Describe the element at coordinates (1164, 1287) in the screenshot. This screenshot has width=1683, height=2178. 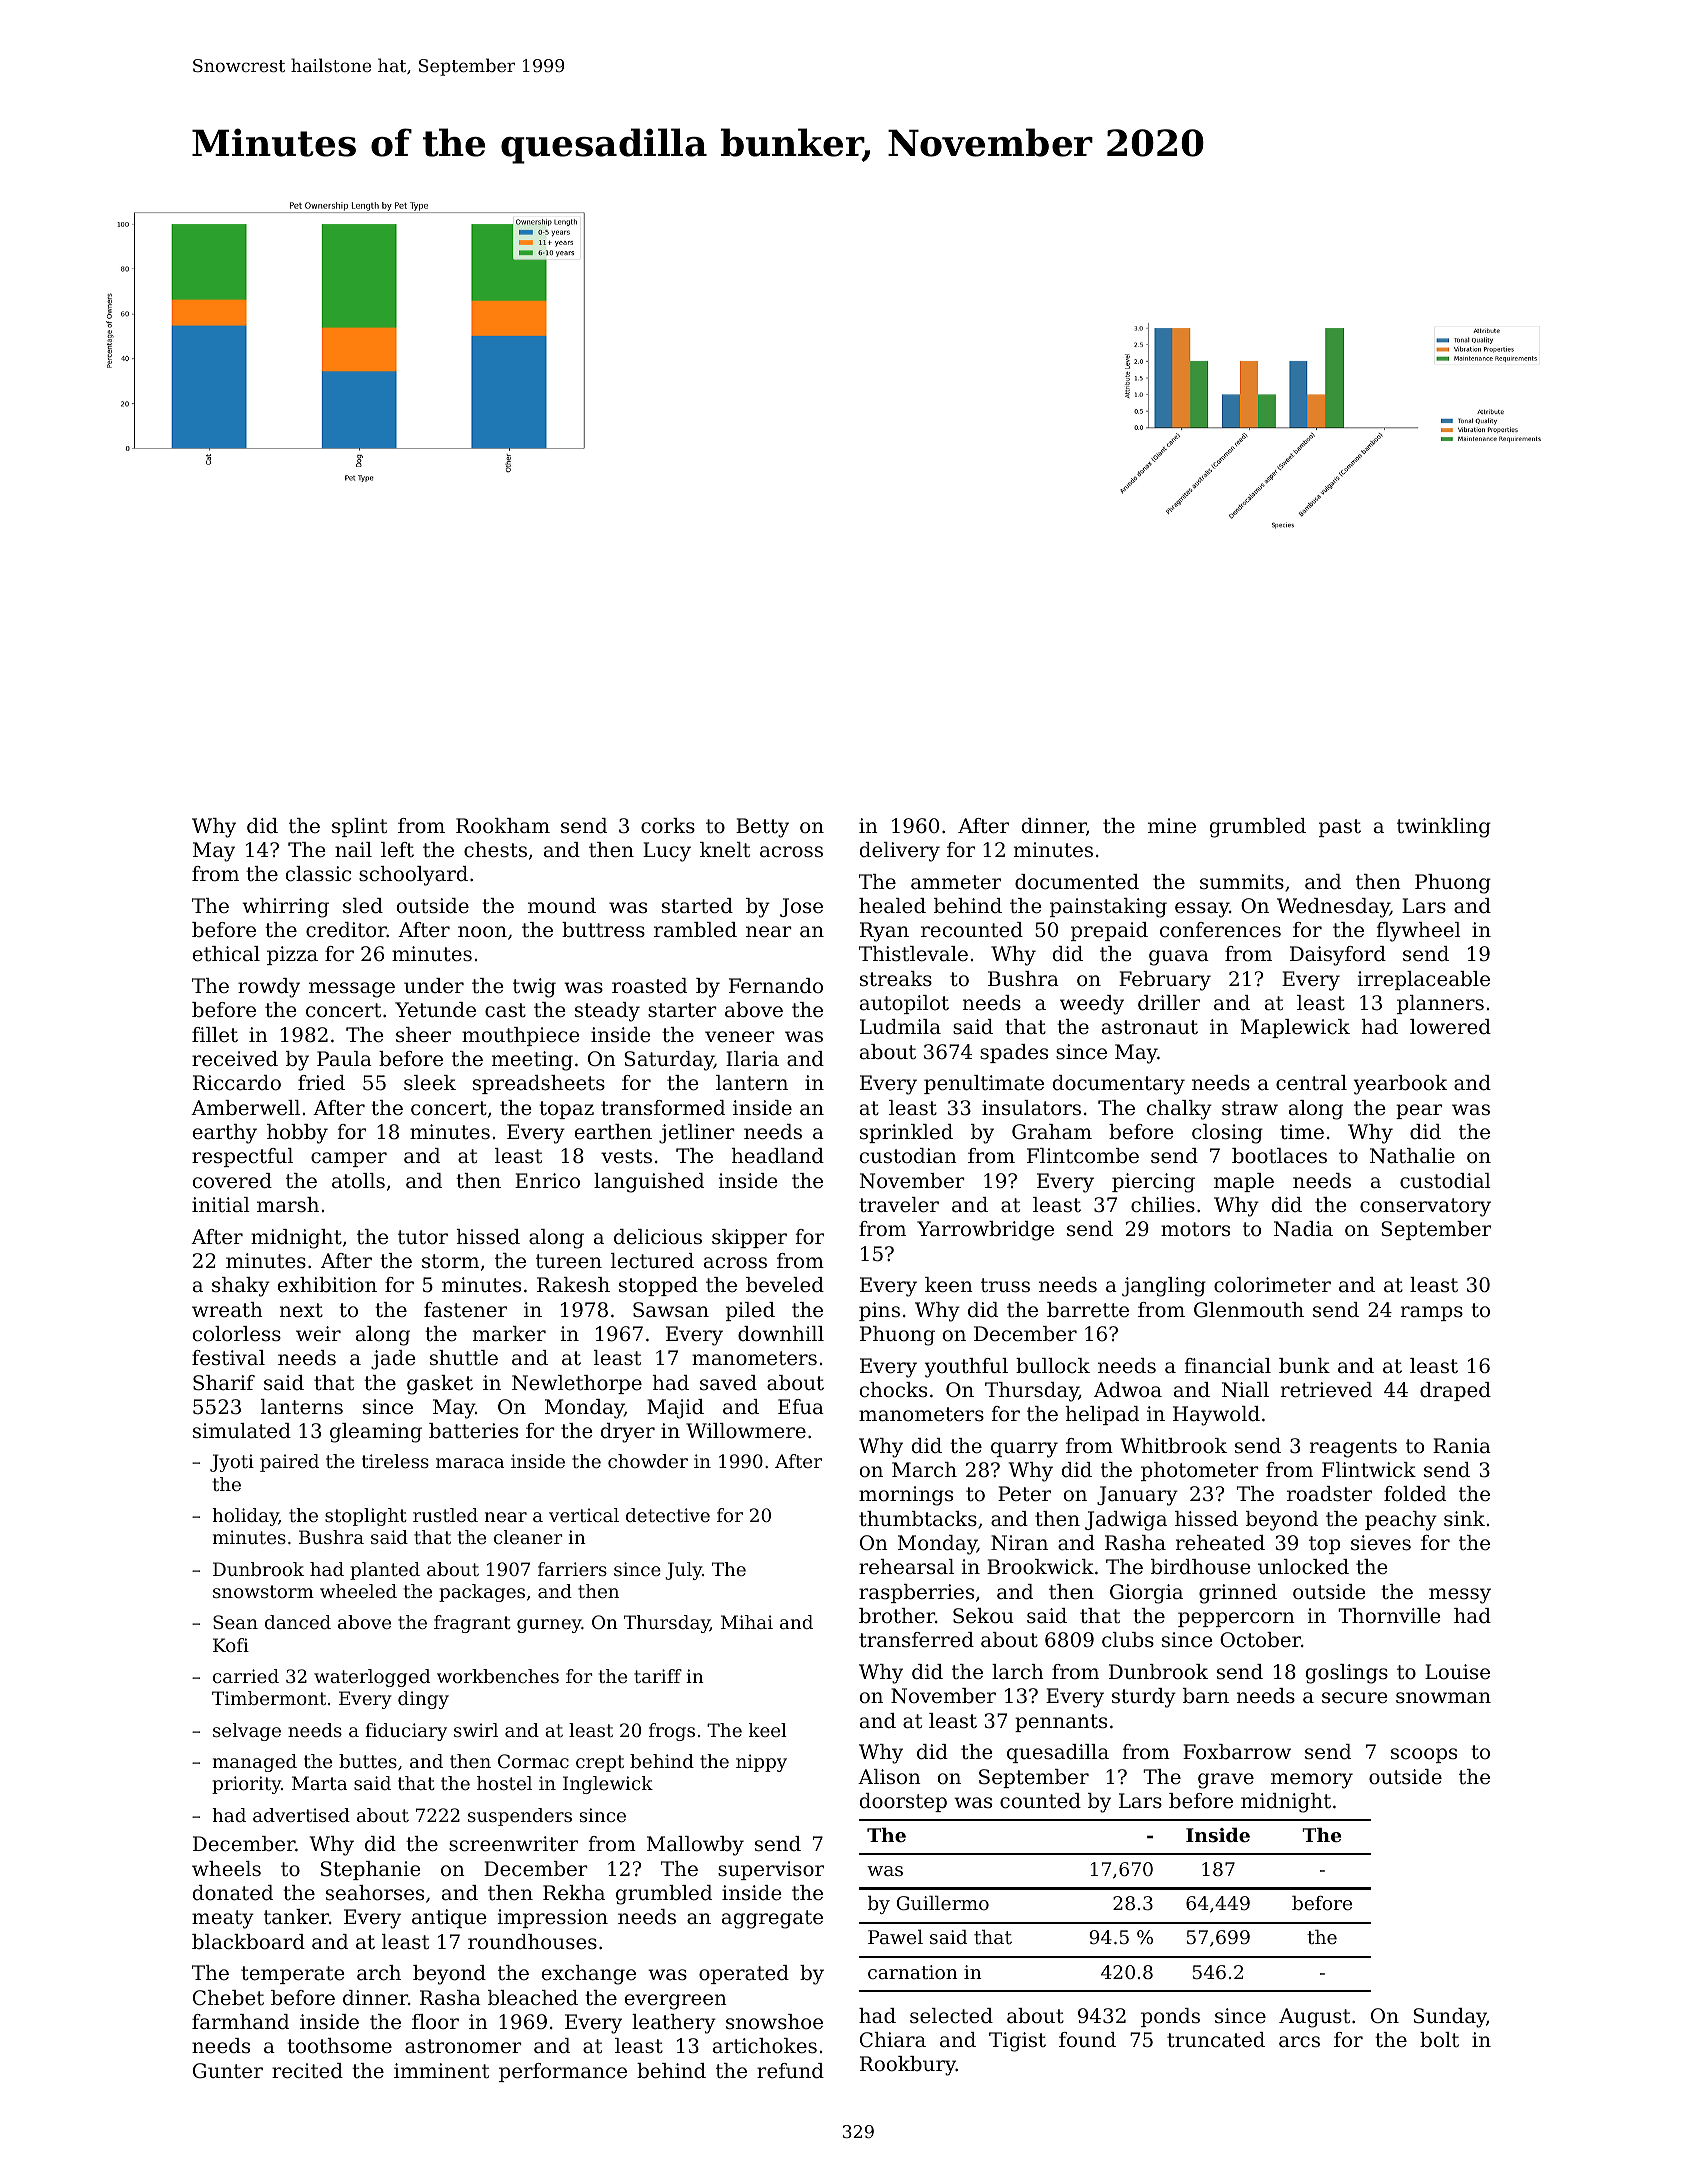
I see `jangling` at that location.
